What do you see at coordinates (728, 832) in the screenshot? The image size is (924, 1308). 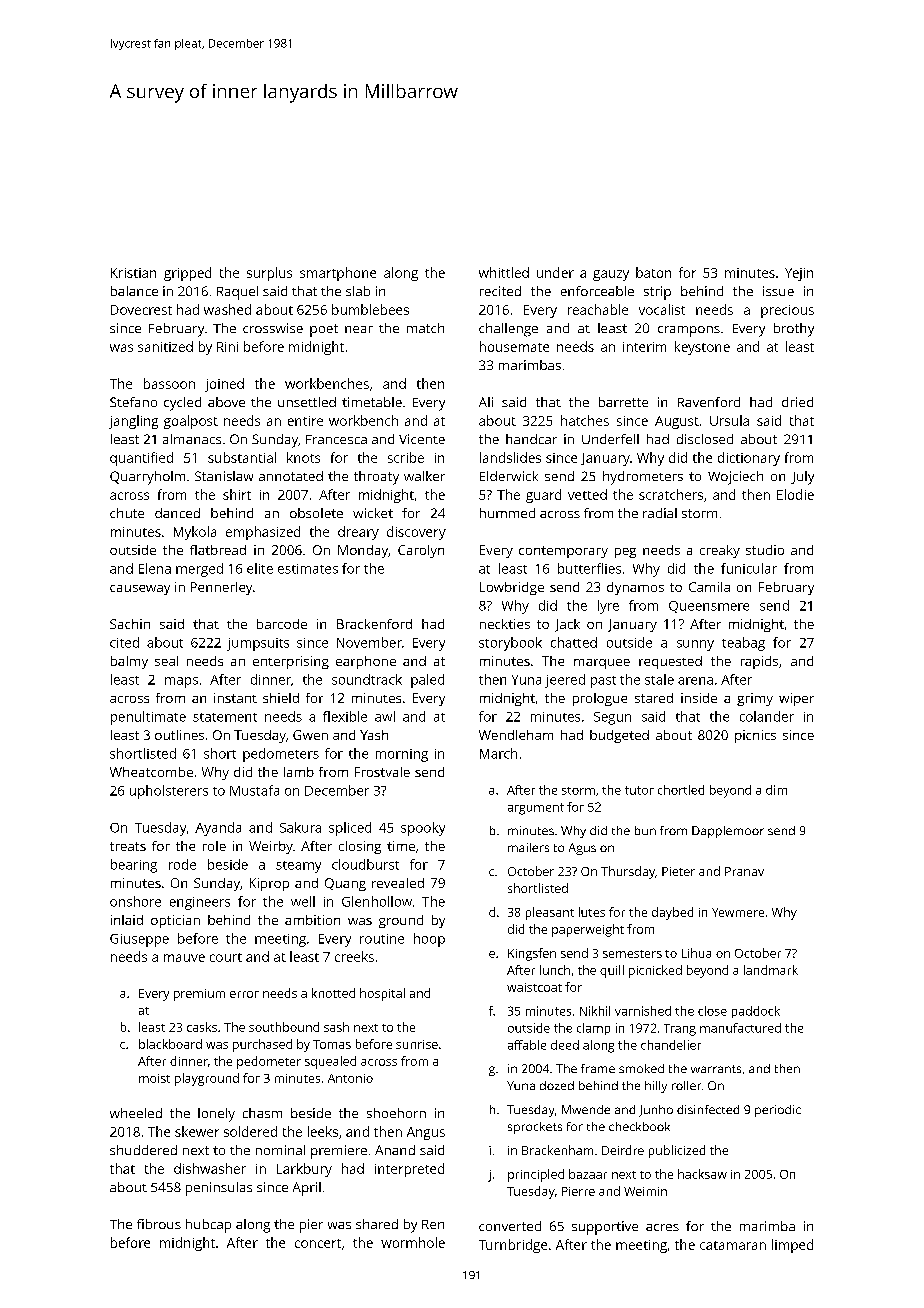 I see `Dapplemoor` at bounding box center [728, 832].
